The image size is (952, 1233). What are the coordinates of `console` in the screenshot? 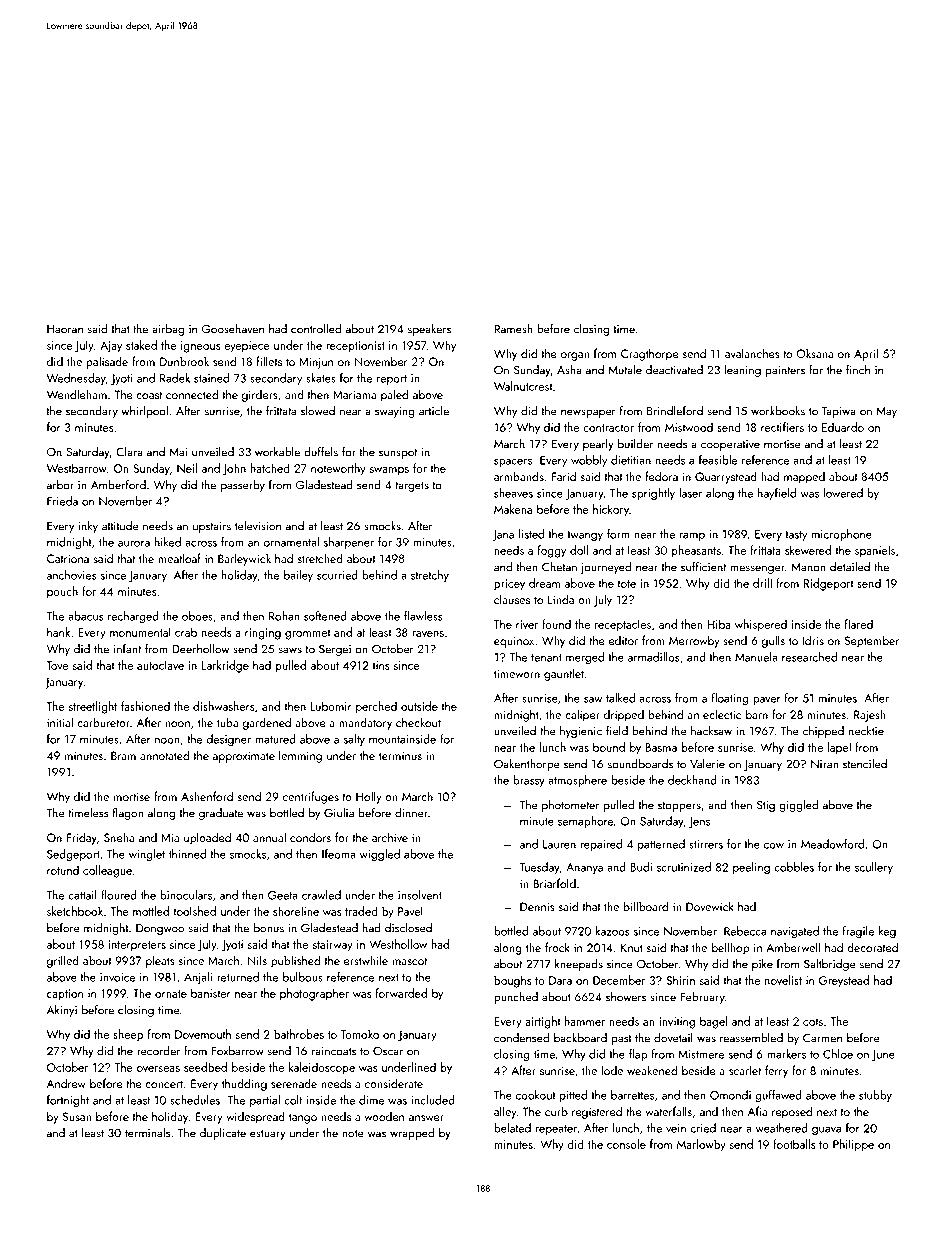 It's located at (626, 1144).
